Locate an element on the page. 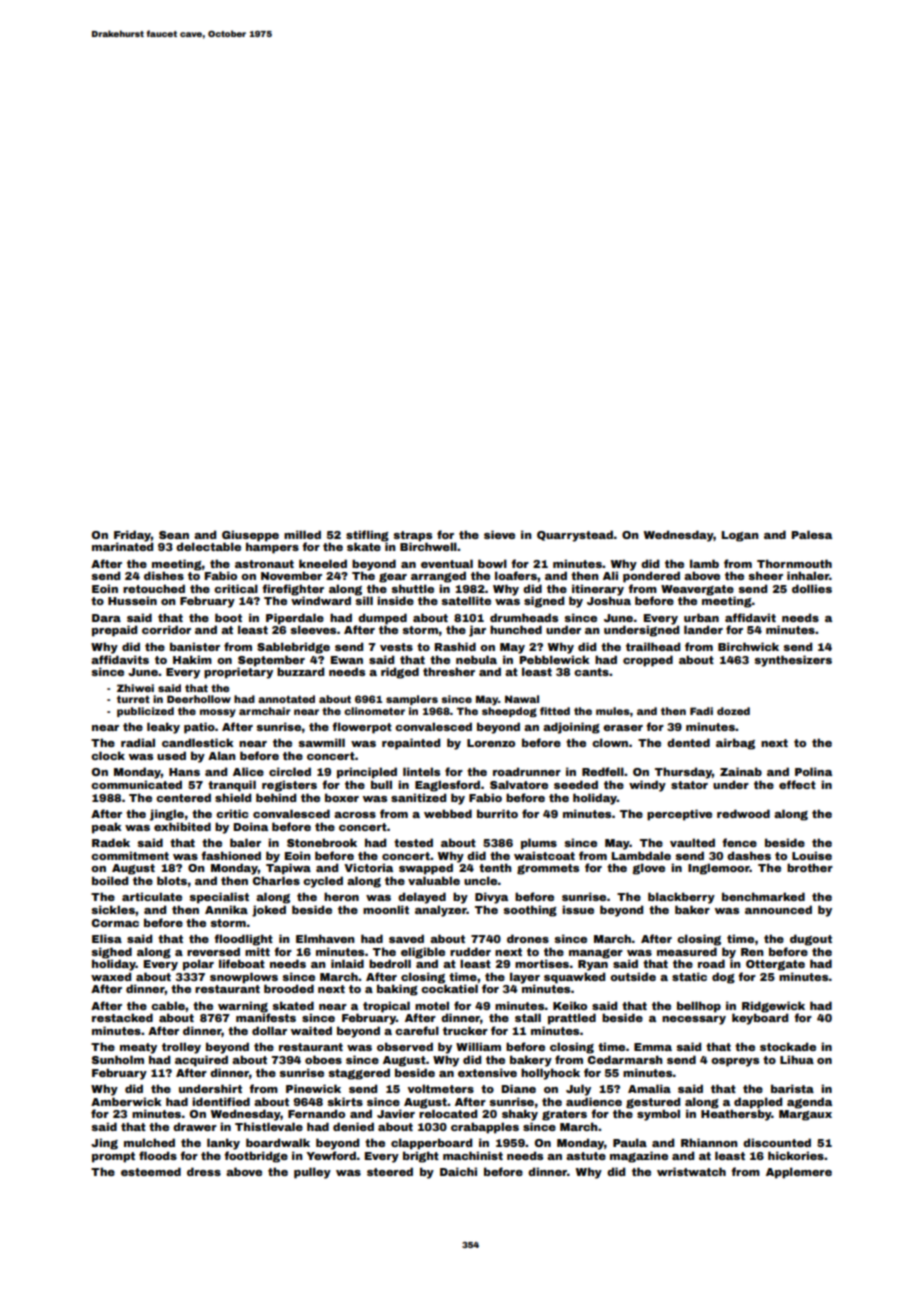 This image has height=1308, width=924. Radek is located at coordinates (111, 842).
